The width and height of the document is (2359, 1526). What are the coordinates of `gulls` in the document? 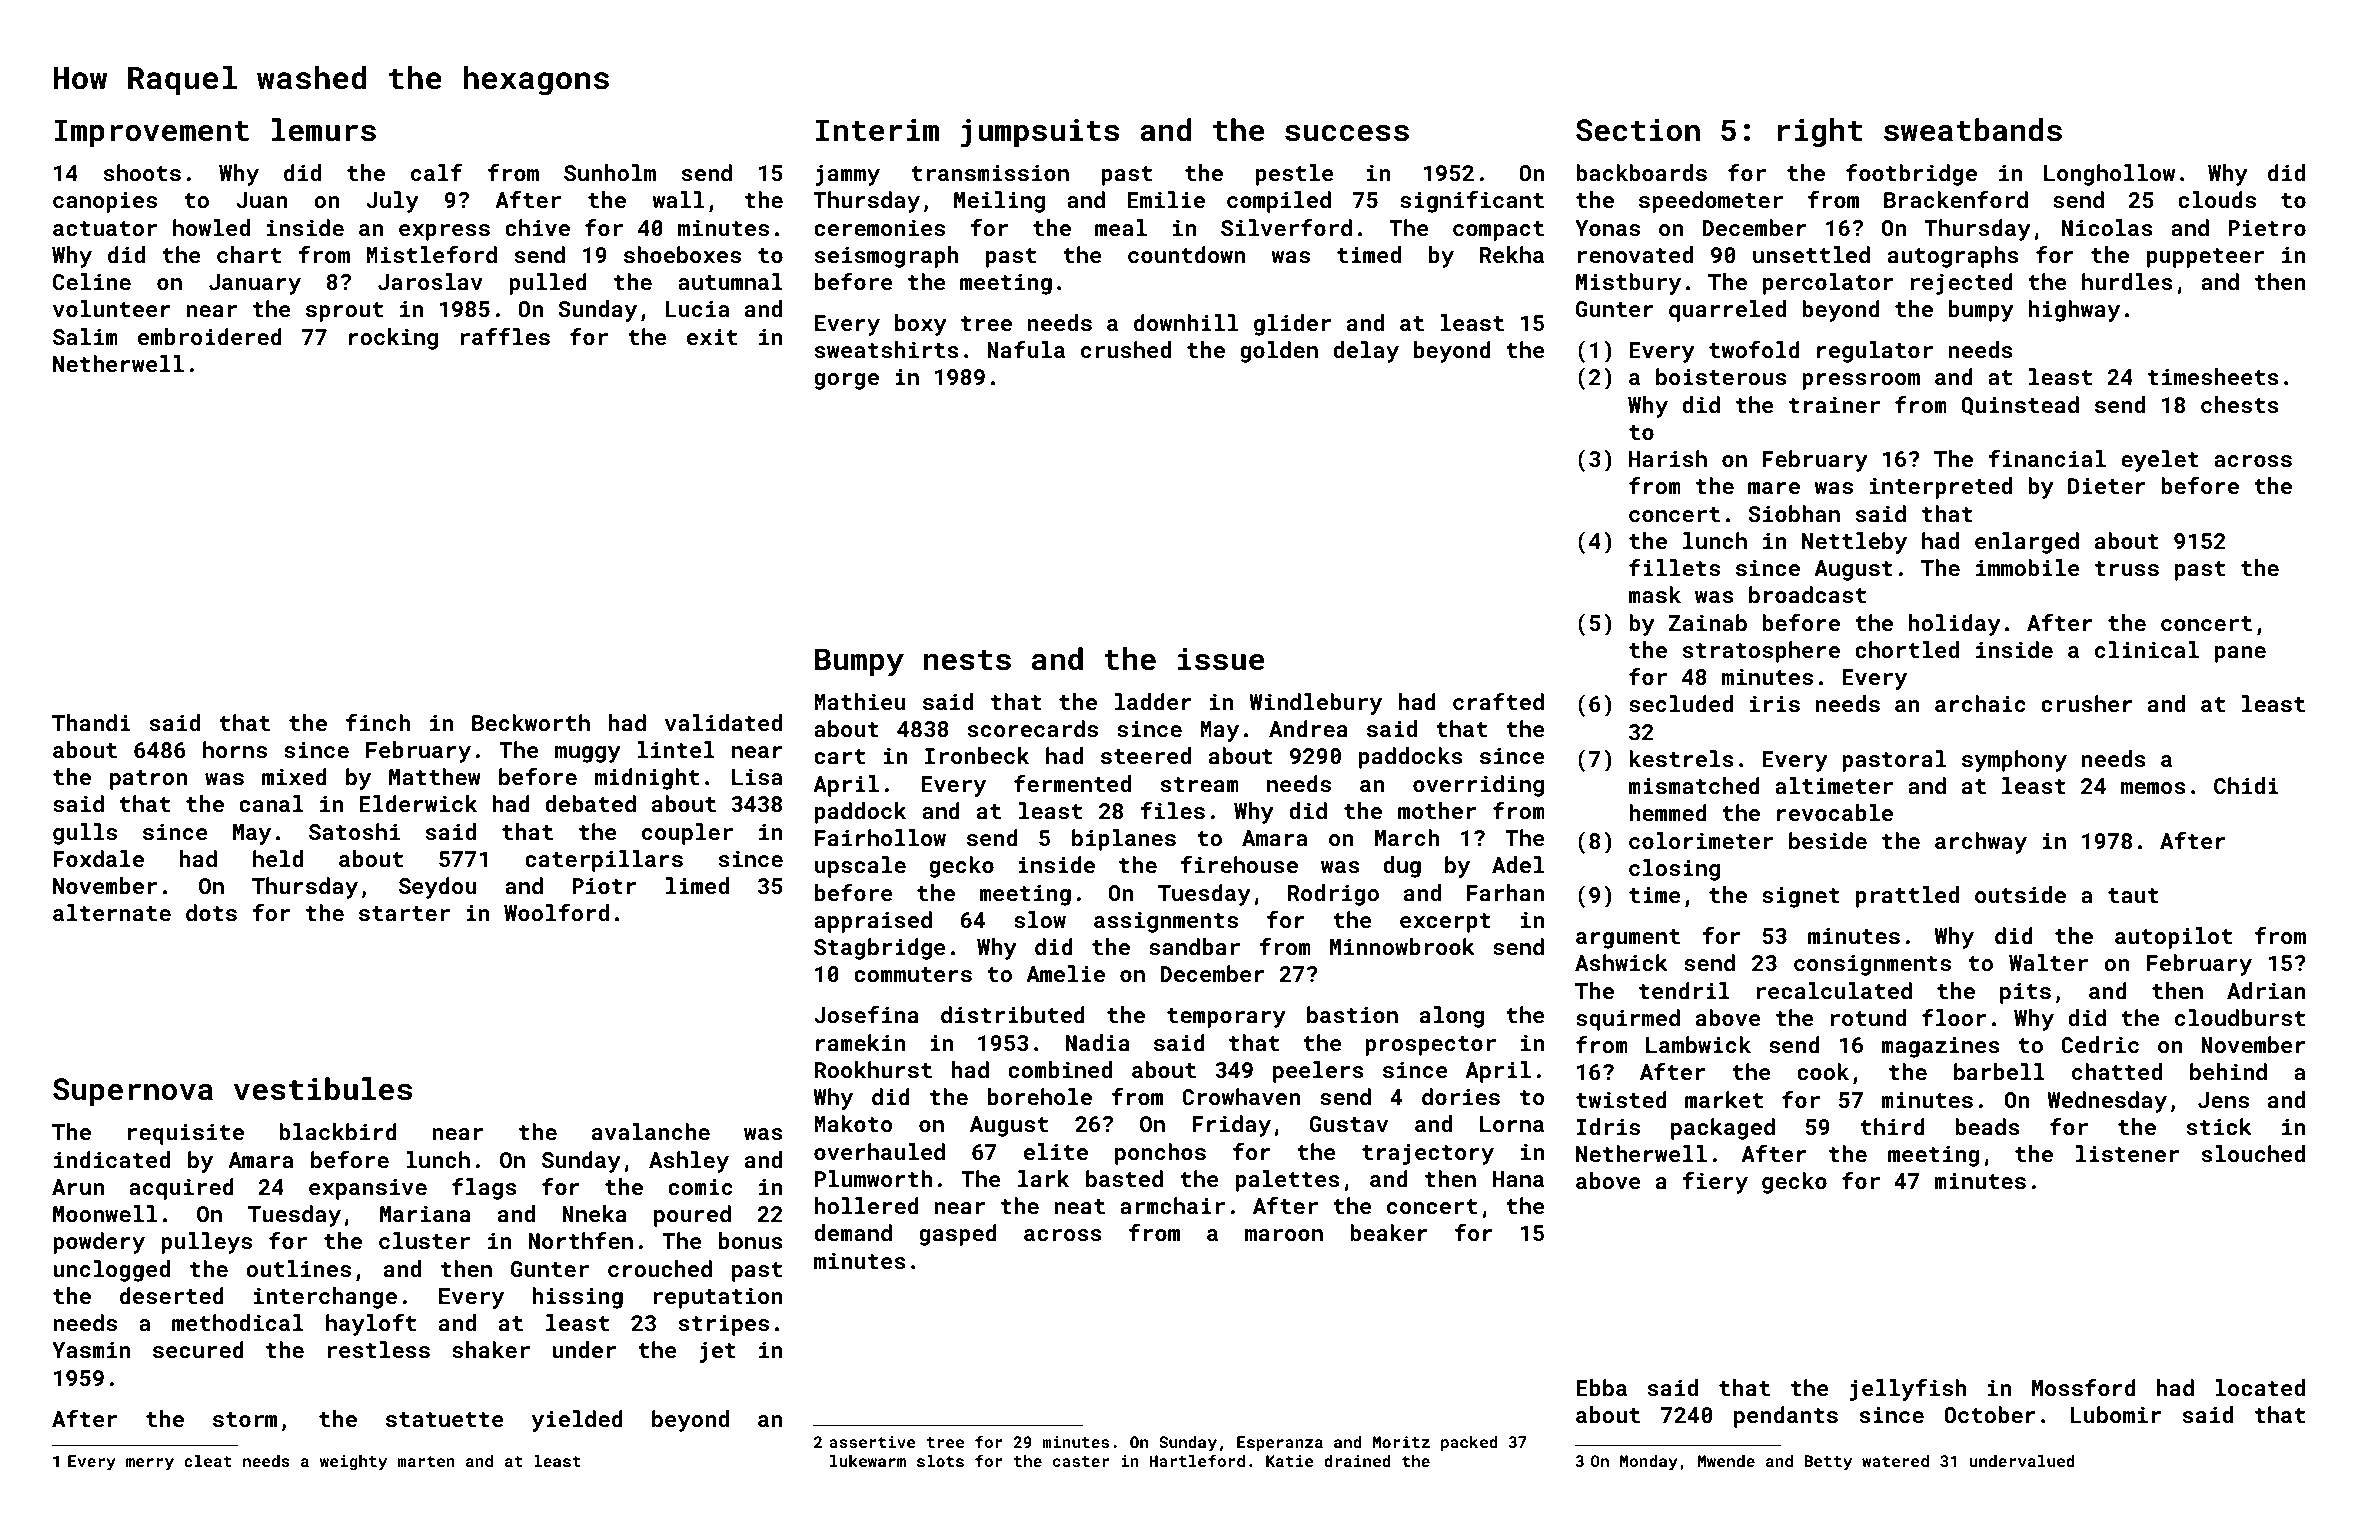 It's located at (85, 834).
